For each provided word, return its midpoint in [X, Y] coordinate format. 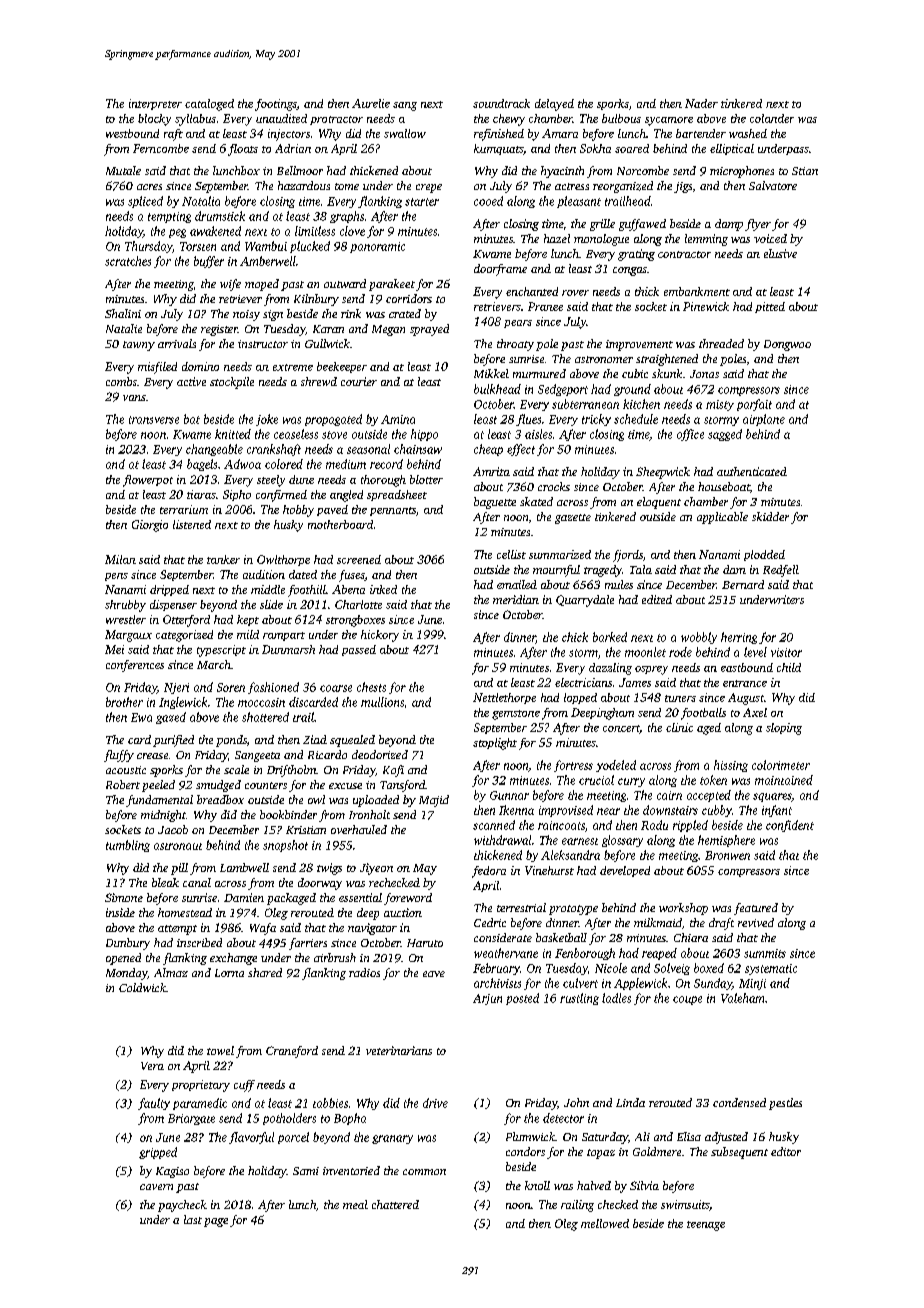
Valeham [742, 998]
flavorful [251, 1138]
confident [790, 826]
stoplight [495, 744]
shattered [265, 717]
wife [230, 285]
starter [422, 202]
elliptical [732, 149]
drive [435, 1103]
